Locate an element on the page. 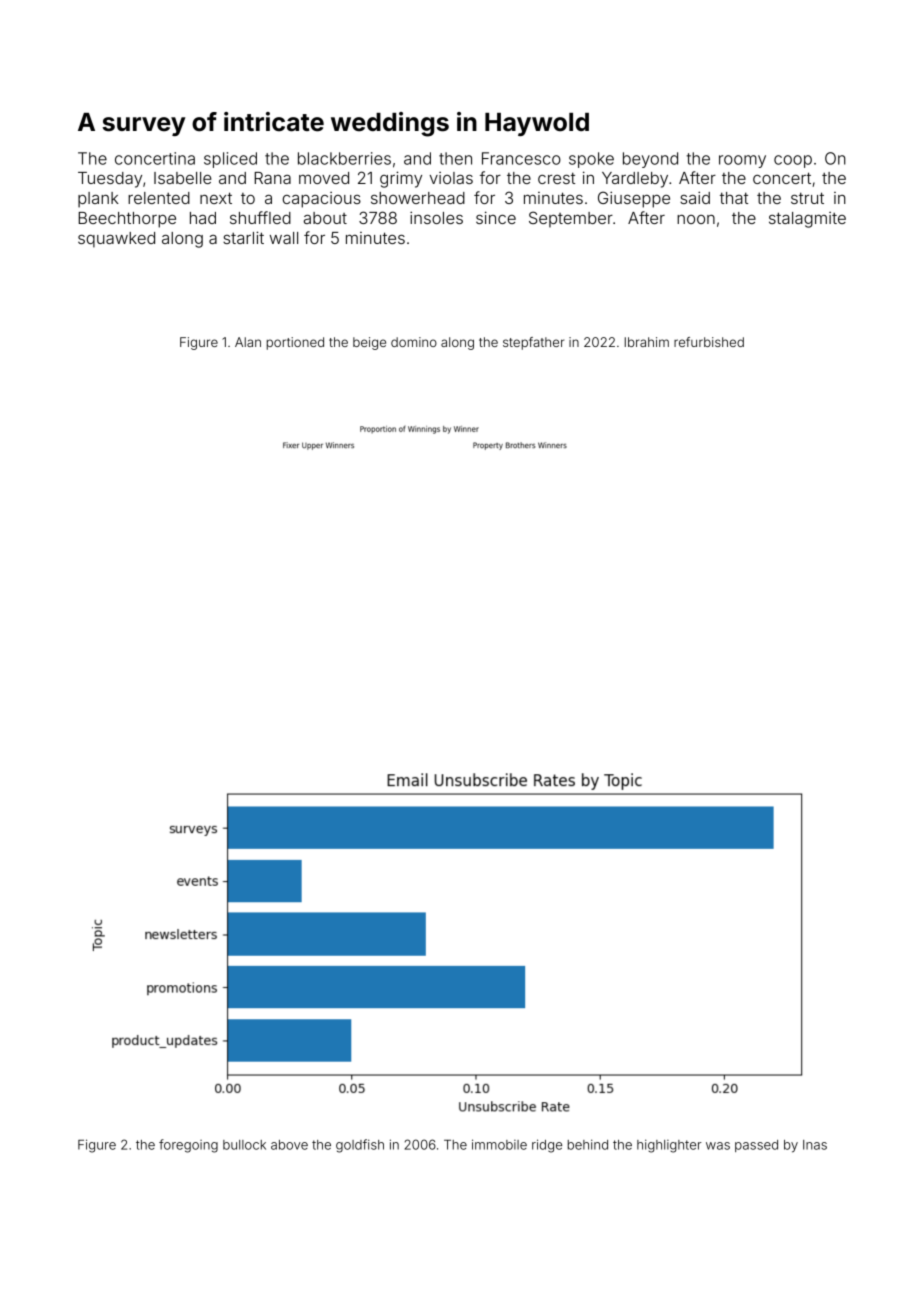 The height and width of the page is (1308, 924). foregoing is located at coordinates (188, 1146).
